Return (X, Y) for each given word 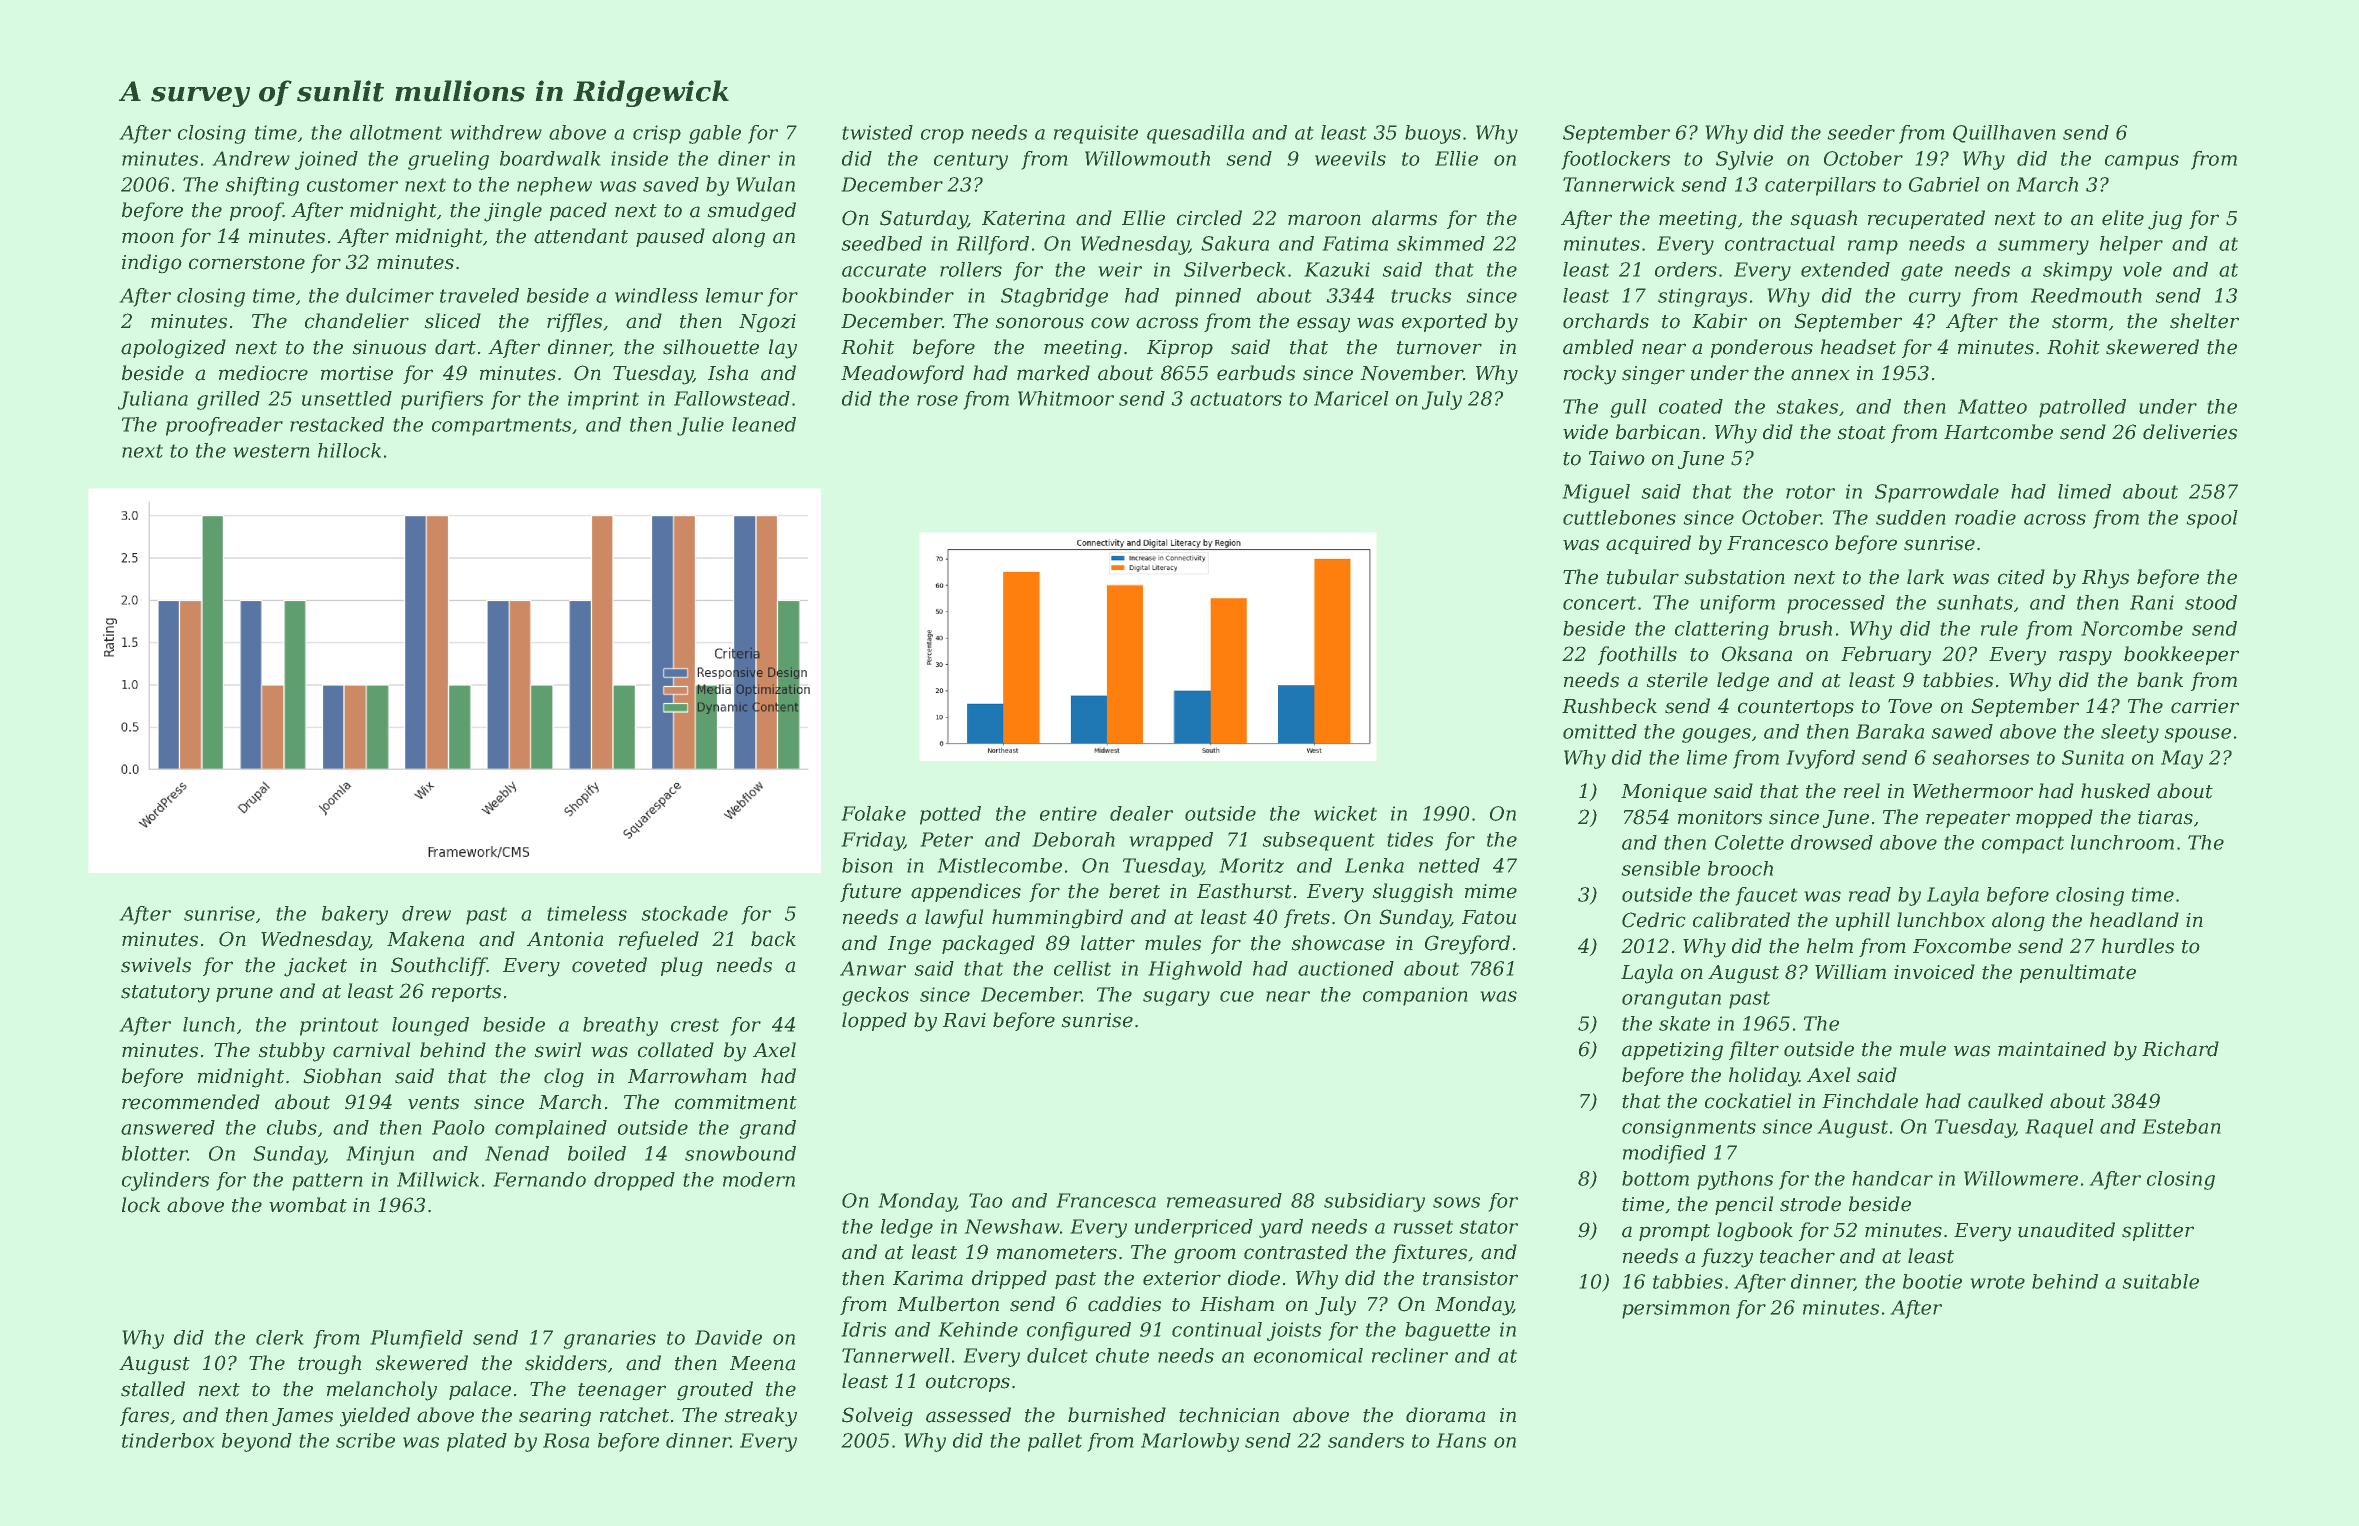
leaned (764, 424)
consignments (1689, 1128)
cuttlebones (1619, 517)
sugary (1176, 998)
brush (1805, 628)
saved (671, 184)
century (971, 161)
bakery (355, 915)
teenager (622, 1392)
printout (339, 1026)
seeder (1861, 132)
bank (2160, 680)
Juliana (153, 400)
